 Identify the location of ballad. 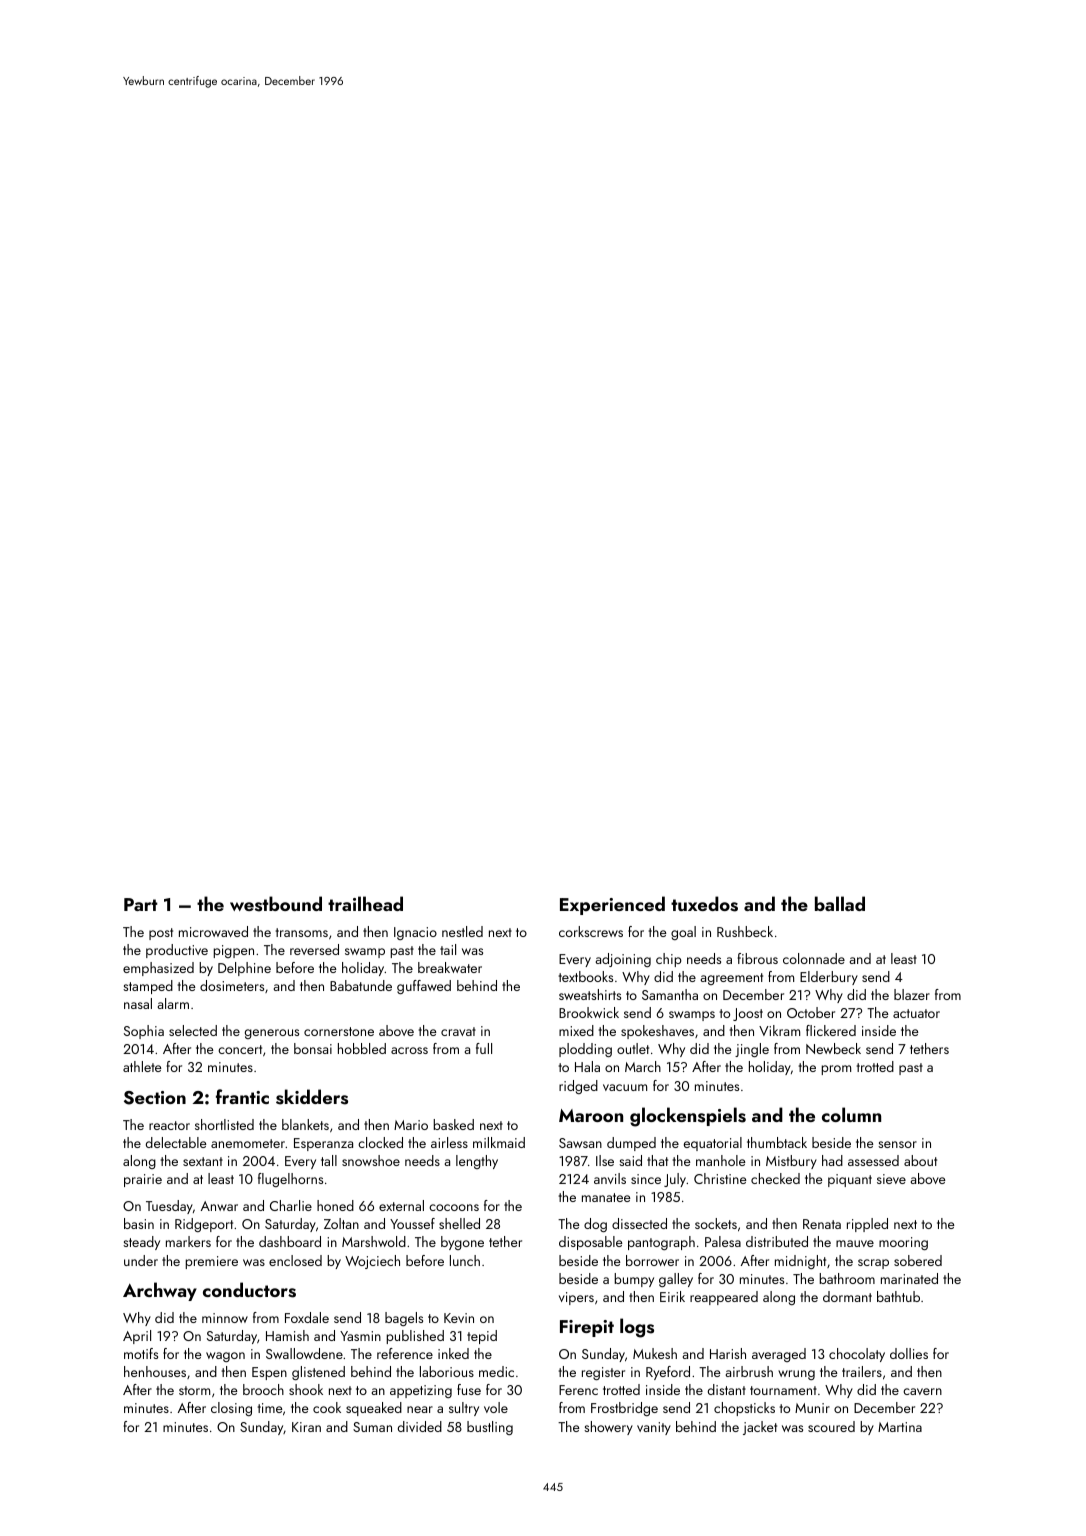
(840, 903).
